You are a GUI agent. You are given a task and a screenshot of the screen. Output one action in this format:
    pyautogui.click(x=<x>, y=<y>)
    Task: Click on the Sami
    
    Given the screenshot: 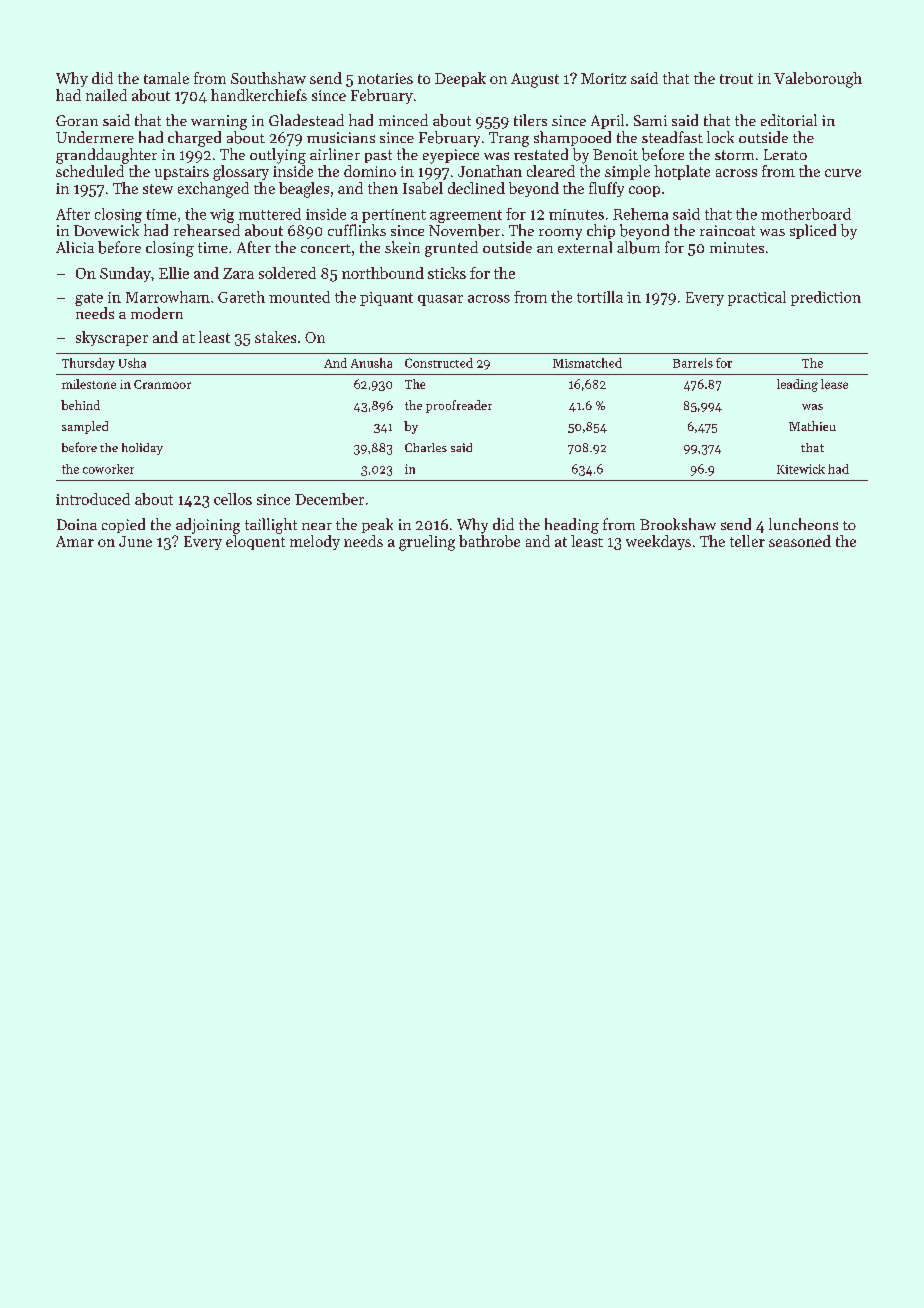 What is the action you would take?
    pyautogui.click(x=650, y=120)
